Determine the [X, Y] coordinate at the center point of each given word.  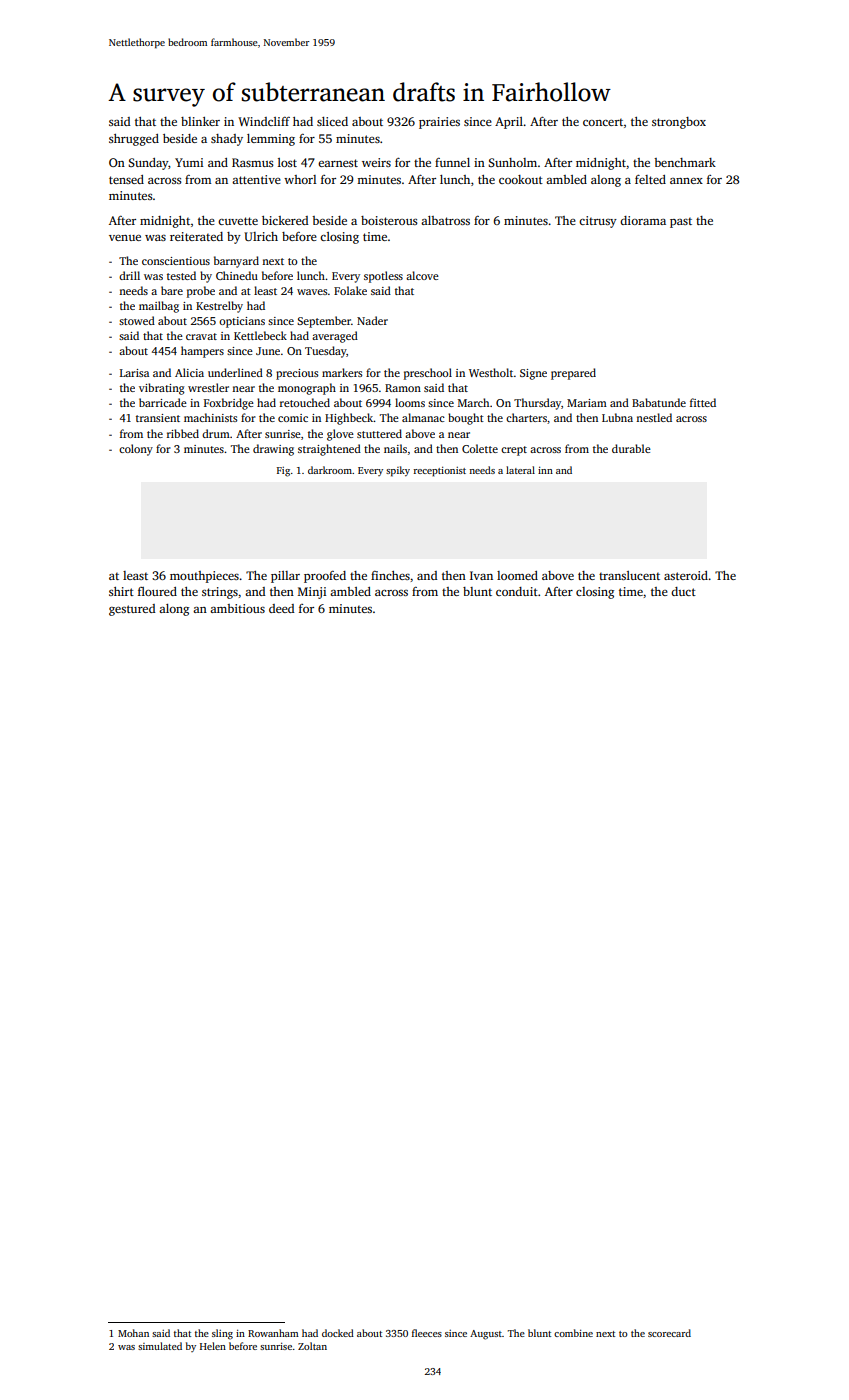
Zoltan [312, 1346]
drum [216, 433]
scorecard [669, 1333]
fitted [703, 402]
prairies [439, 123]
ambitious [237, 608]
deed [282, 608]
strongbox [679, 123]
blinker [200, 121]
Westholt [491, 372]
